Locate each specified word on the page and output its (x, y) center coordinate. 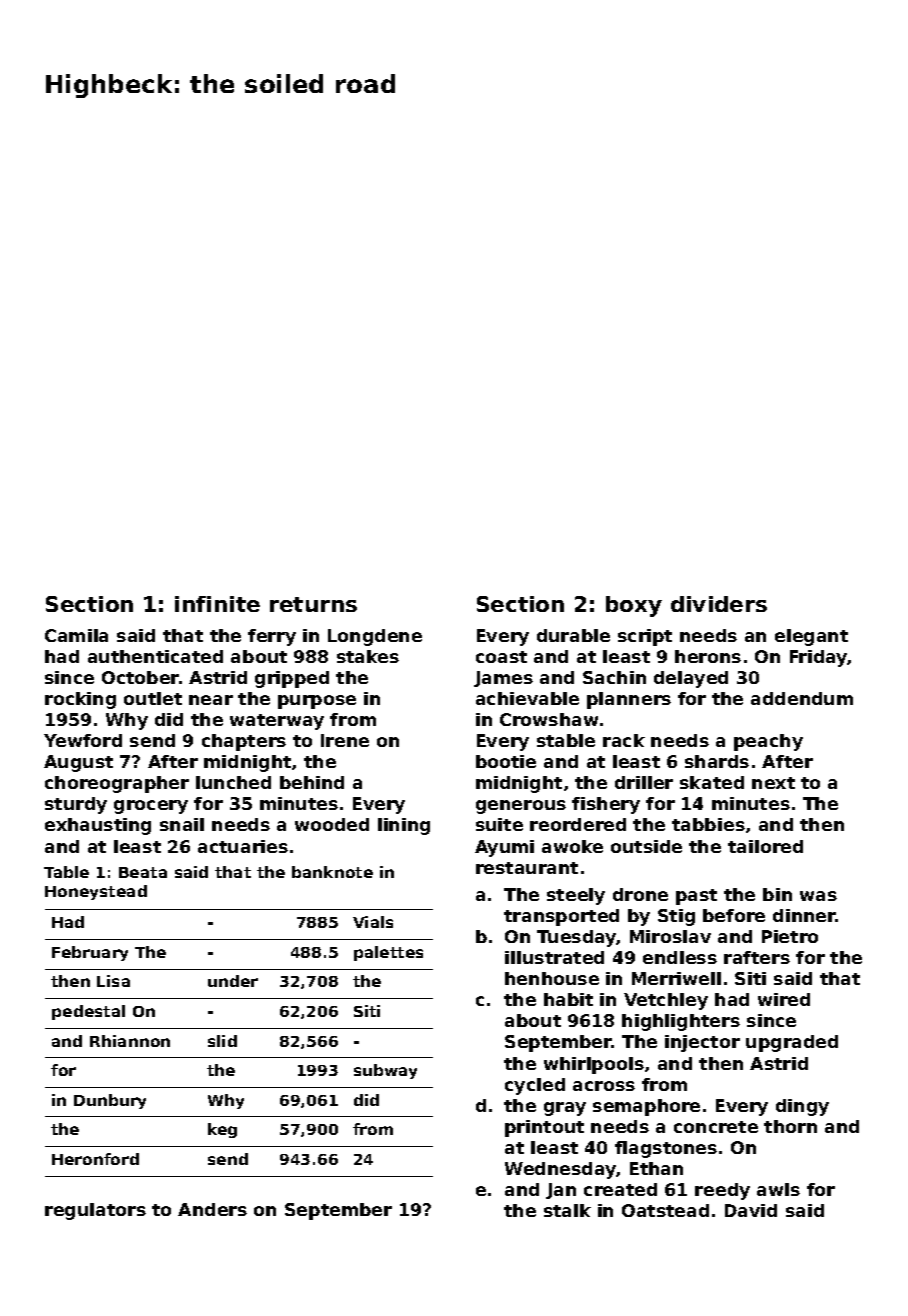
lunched (233, 782)
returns (313, 604)
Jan (561, 1191)
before (734, 915)
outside (646, 846)
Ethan (656, 1168)
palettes (388, 953)
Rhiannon (130, 1041)
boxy (634, 606)
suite (499, 824)
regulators (95, 1211)
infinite (217, 604)
